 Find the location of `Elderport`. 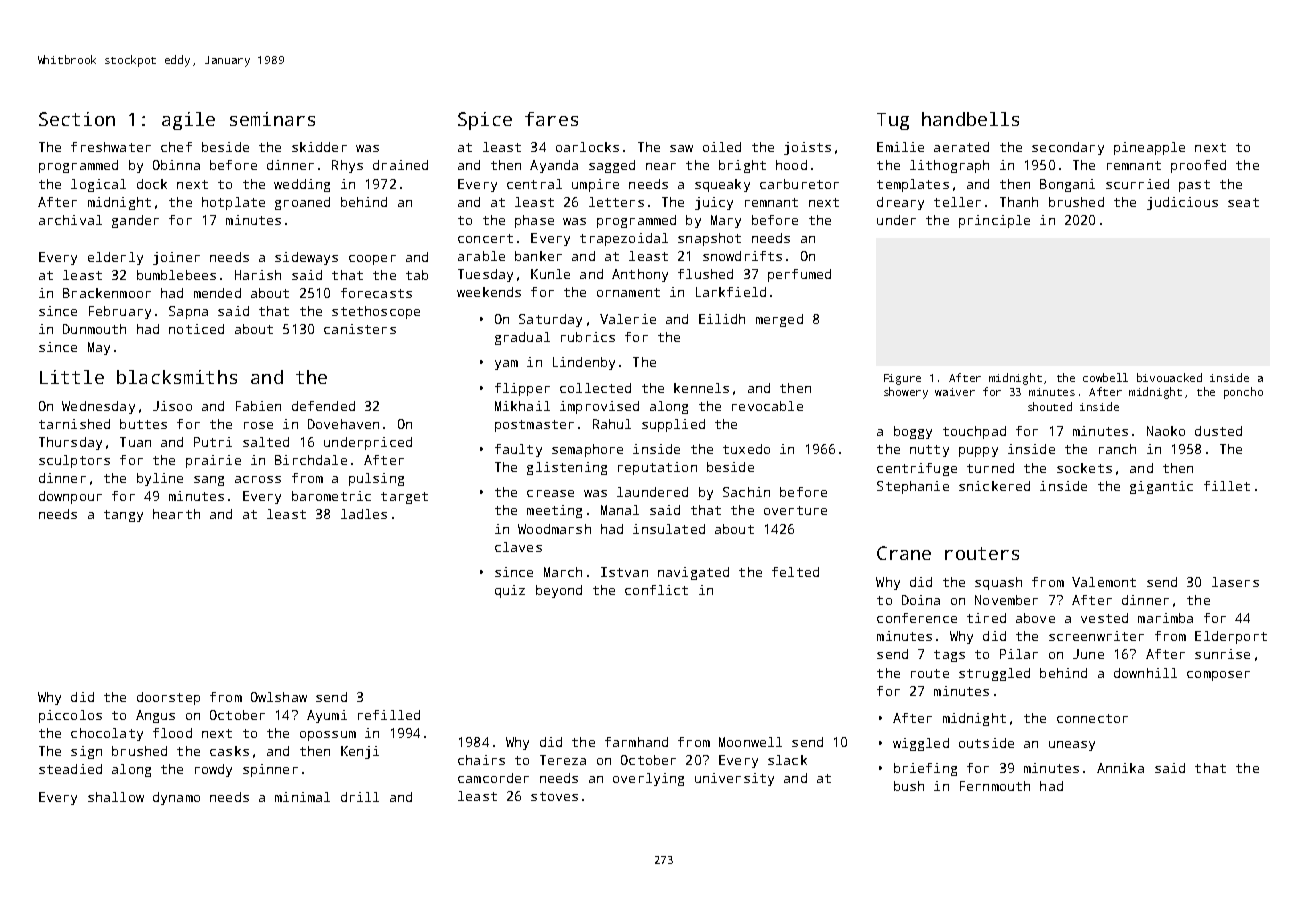

Elderport is located at coordinates (1231, 637).
